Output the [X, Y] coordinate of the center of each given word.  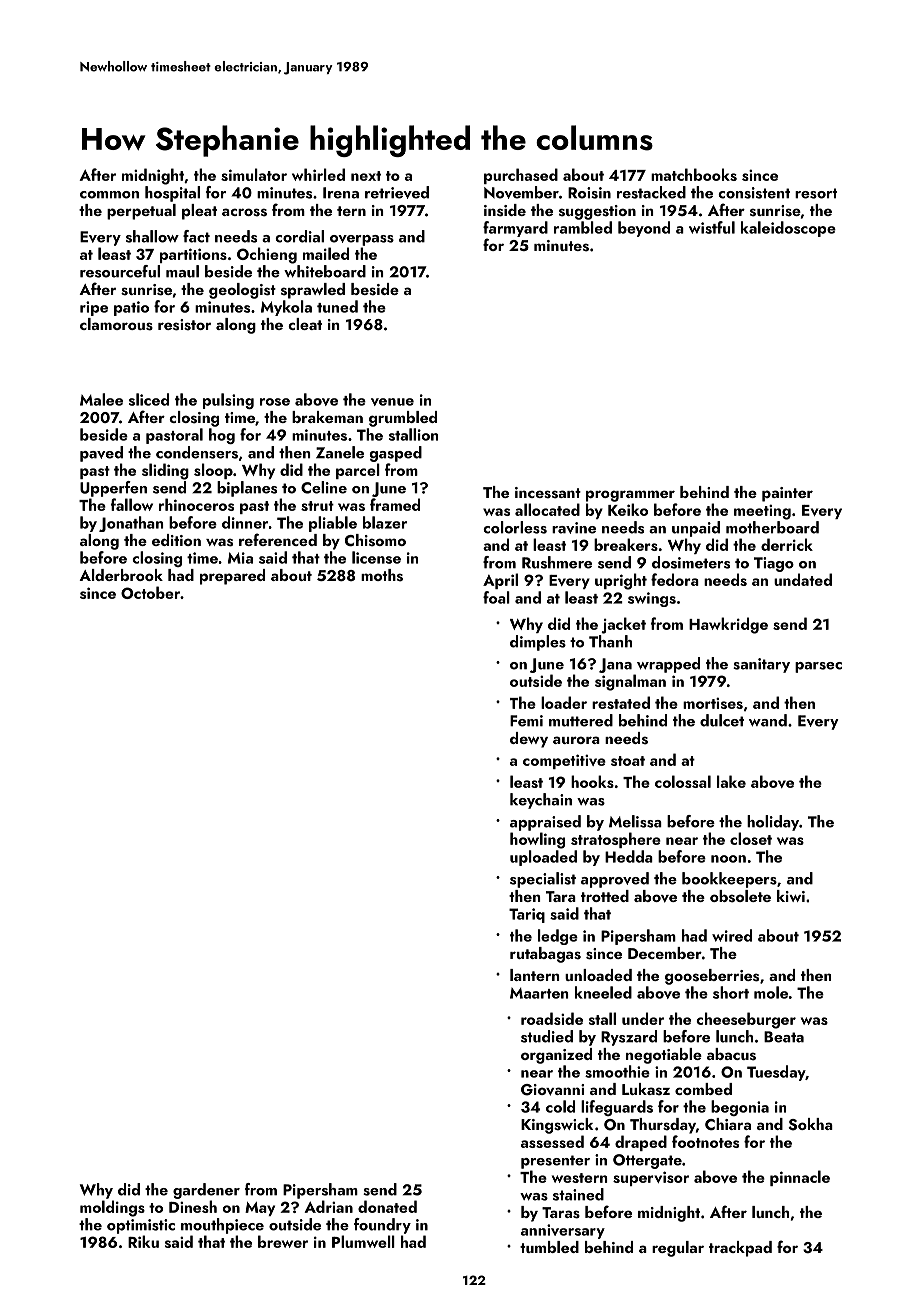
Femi [526, 721]
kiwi [791, 896]
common [109, 195]
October [150, 592]
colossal [683, 781]
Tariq [527, 915]
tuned [337, 306]
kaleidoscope [788, 229]
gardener [206, 1191]
